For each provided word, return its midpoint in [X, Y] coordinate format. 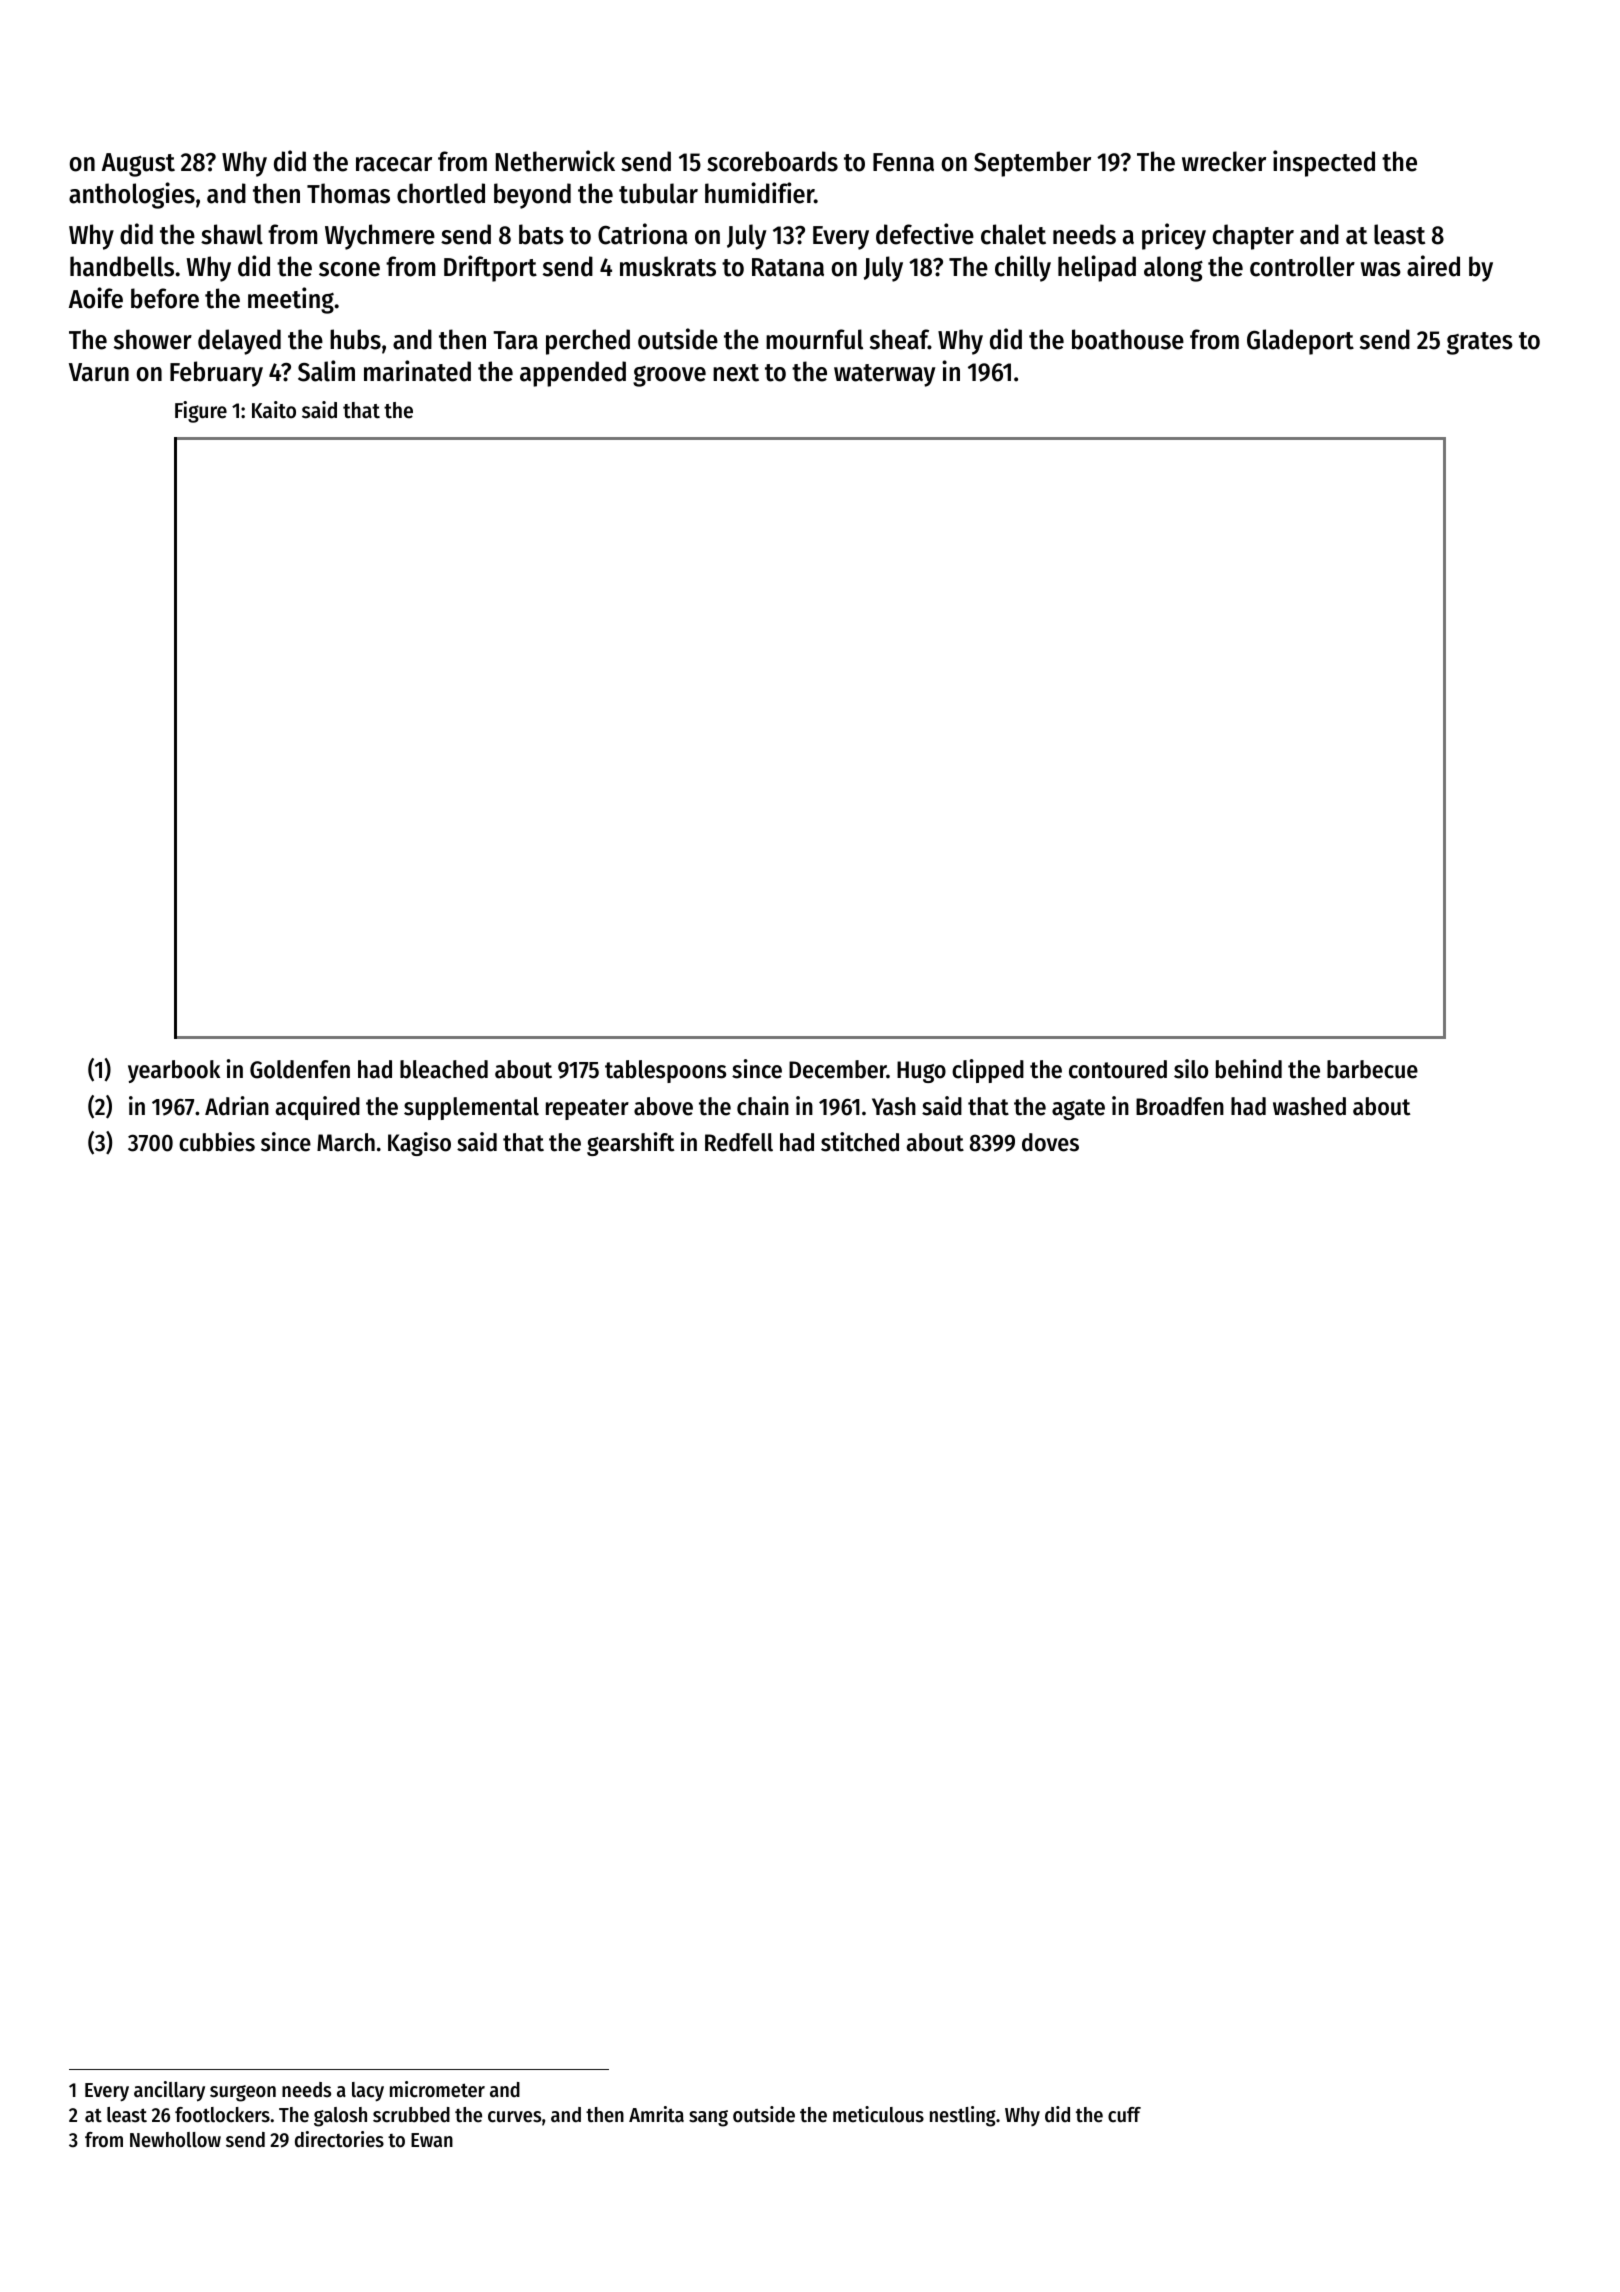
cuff [1124, 2115]
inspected [1324, 163]
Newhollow [175, 2140]
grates [1480, 343]
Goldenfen [300, 1069]
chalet [1013, 234]
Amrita [656, 2114]
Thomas [348, 193]
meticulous [878, 2114]
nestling [963, 2116]
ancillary [169, 2091]
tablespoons [665, 1071]
